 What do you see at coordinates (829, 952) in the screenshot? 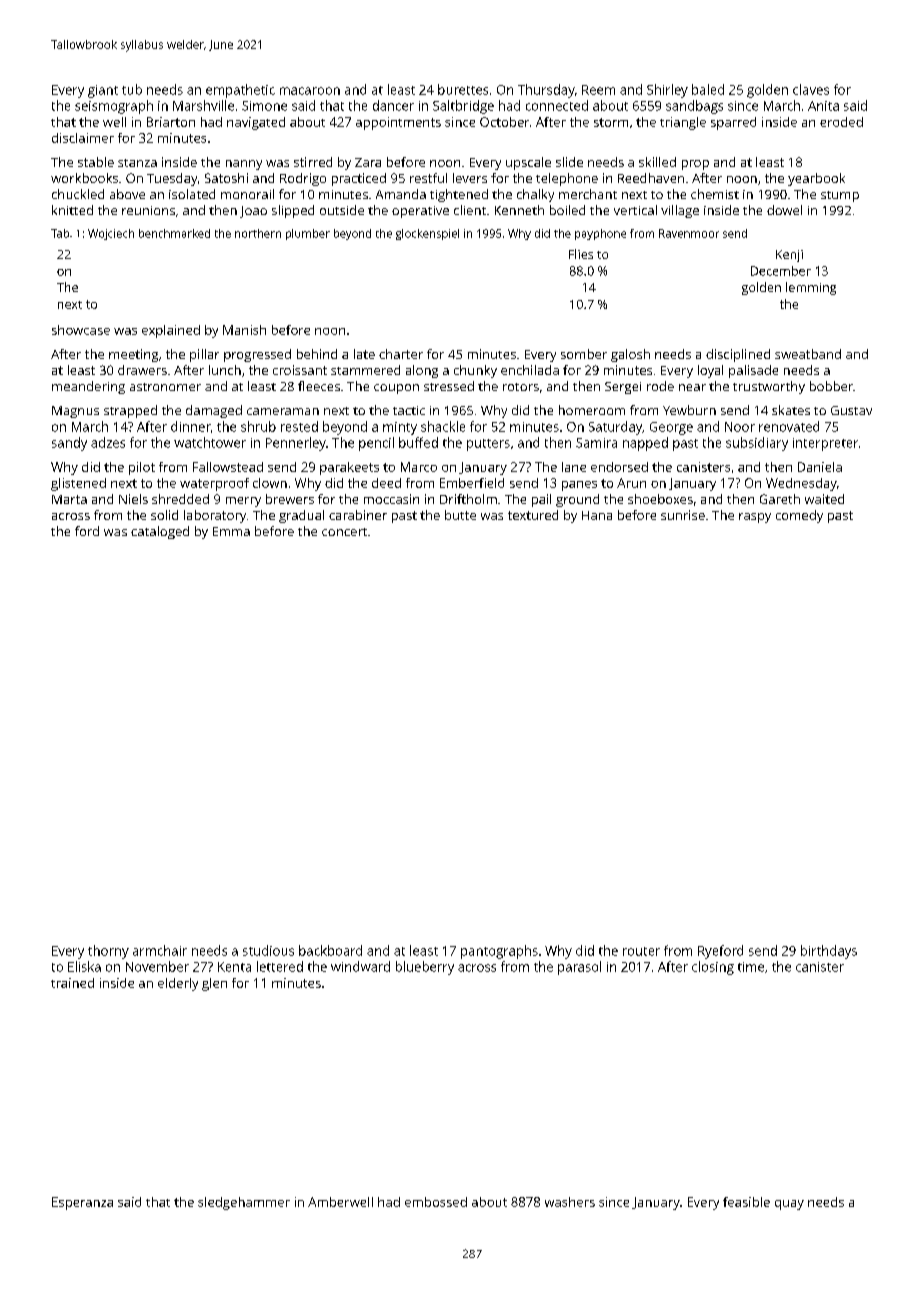
I see `birthdays` at bounding box center [829, 952].
